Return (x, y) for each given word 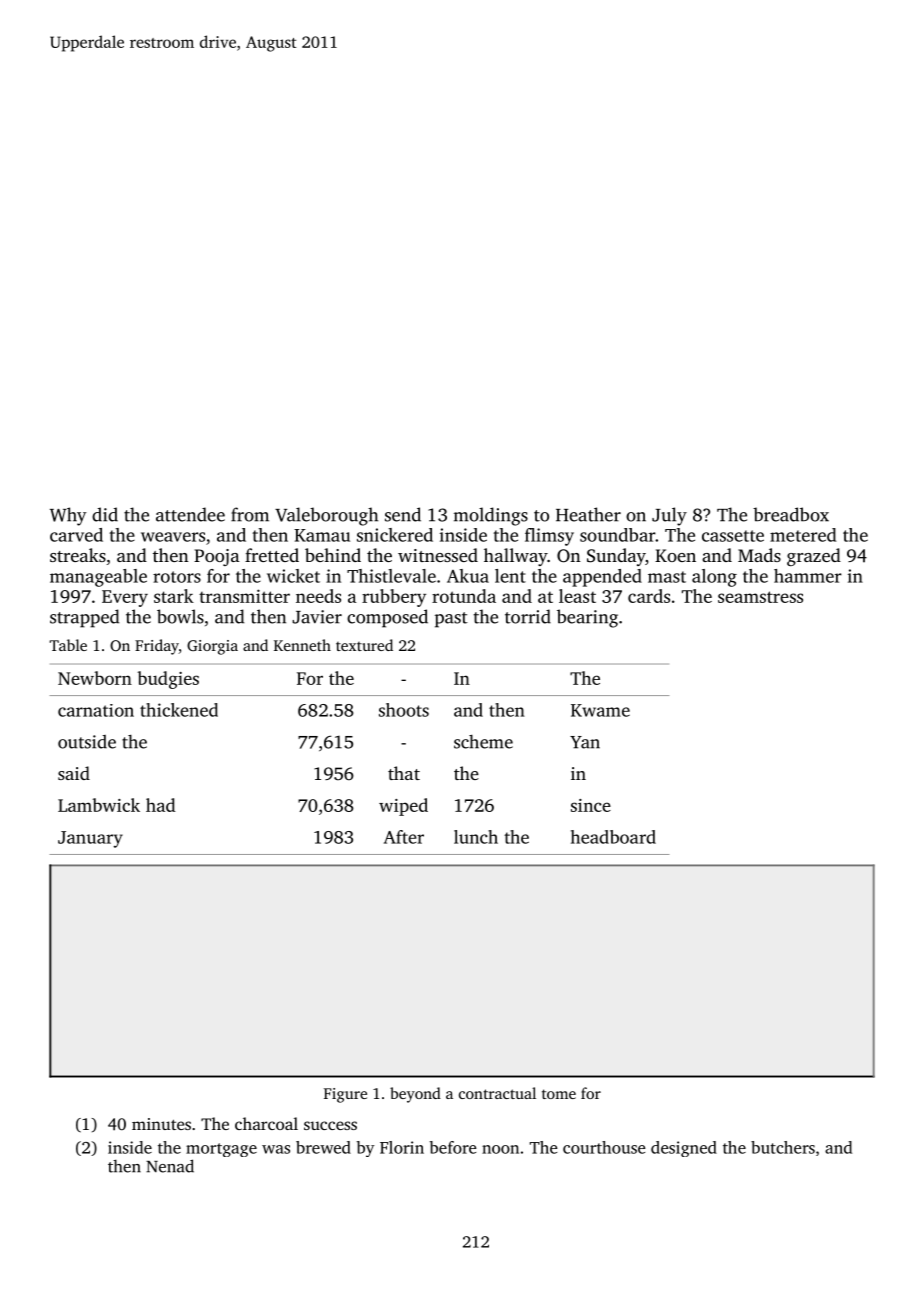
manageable (98, 578)
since (591, 805)
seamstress (760, 597)
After (404, 837)
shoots (404, 710)
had (161, 805)
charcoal (266, 1123)
